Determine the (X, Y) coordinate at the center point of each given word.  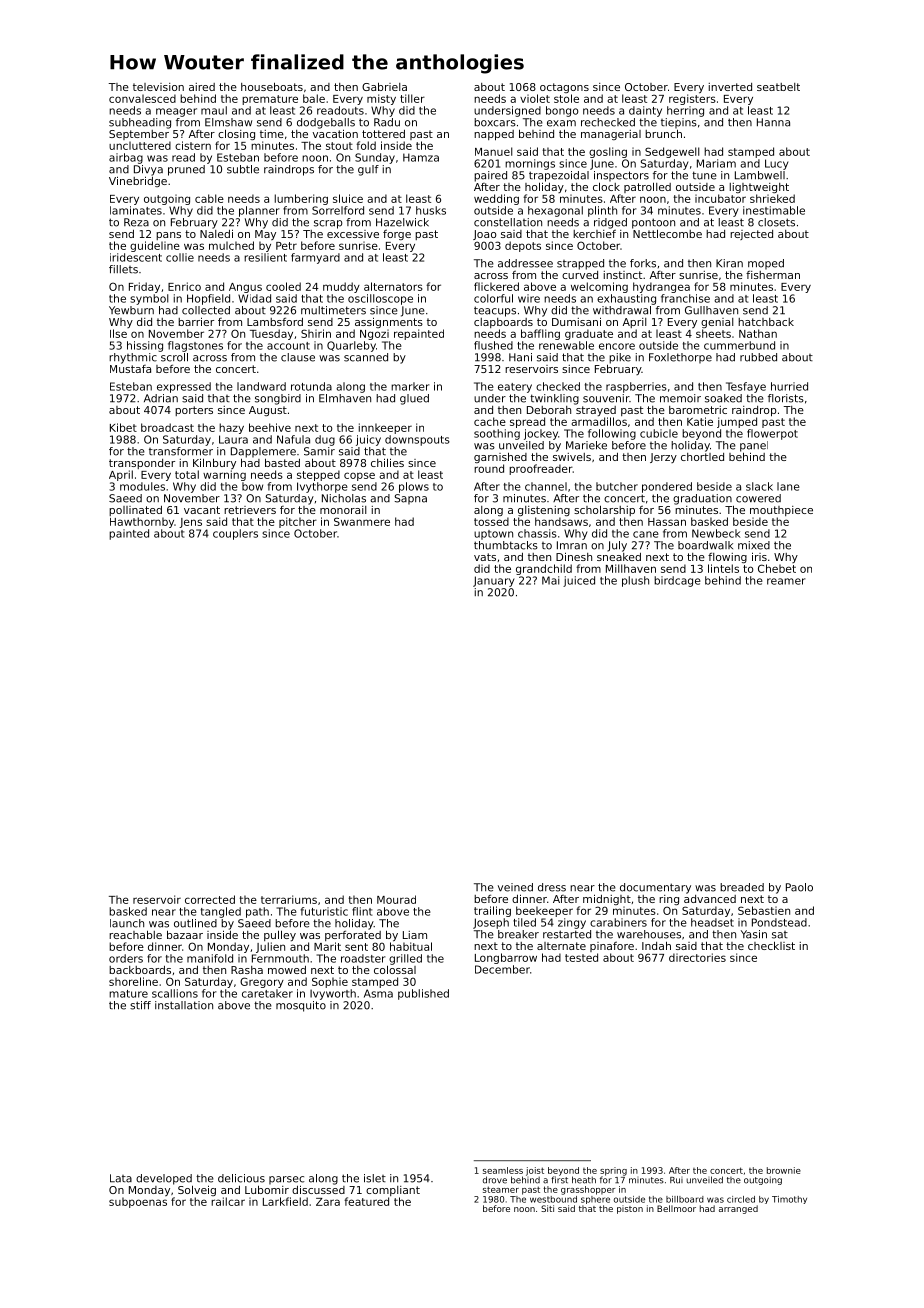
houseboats (272, 86)
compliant (393, 1191)
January (493, 581)
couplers (235, 534)
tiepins (679, 123)
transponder (142, 464)
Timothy (789, 1200)
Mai (551, 580)
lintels (723, 568)
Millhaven (631, 568)
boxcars (495, 122)
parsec (286, 1180)
